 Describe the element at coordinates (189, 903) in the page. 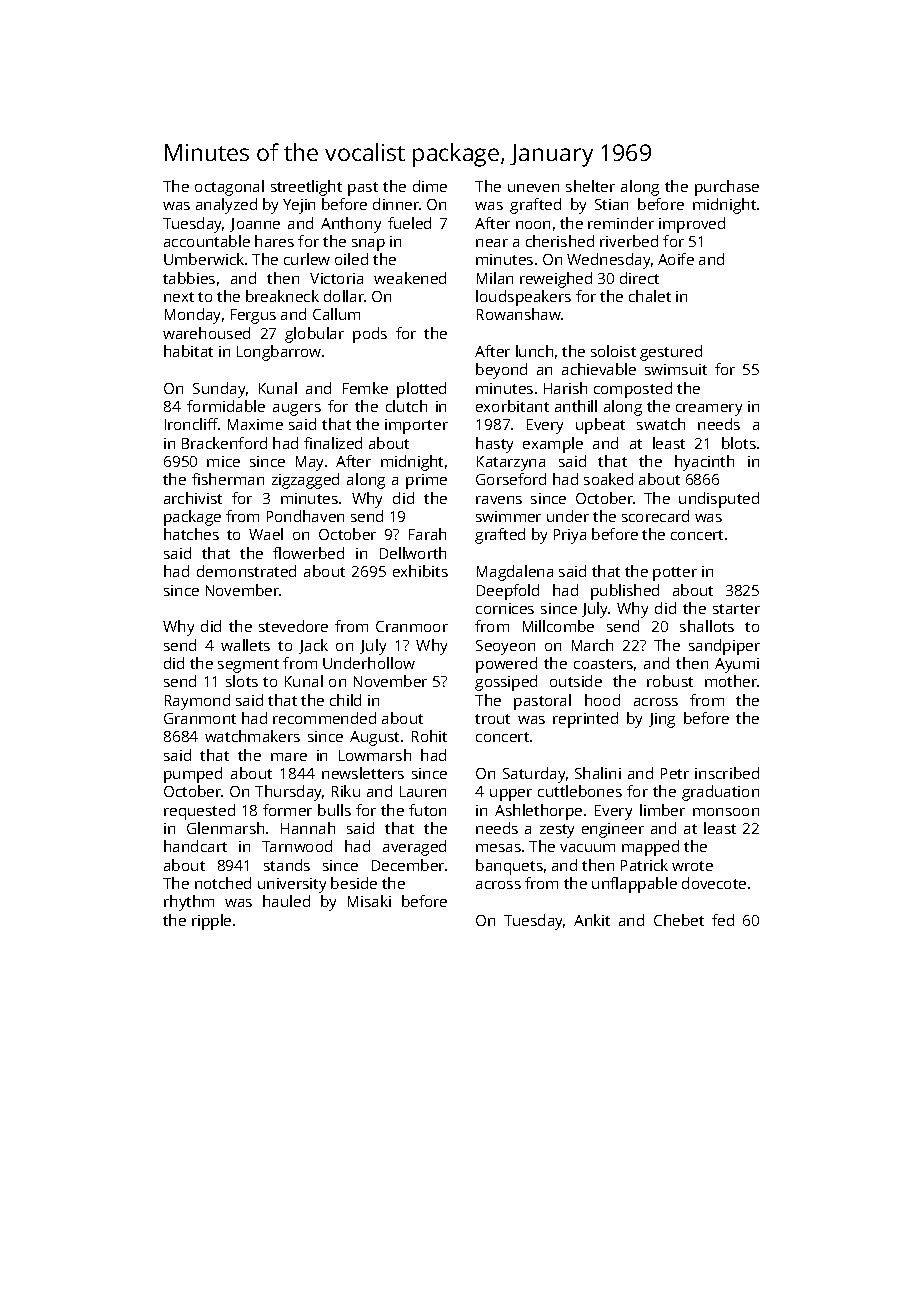

I see `rhythm` at that location.
